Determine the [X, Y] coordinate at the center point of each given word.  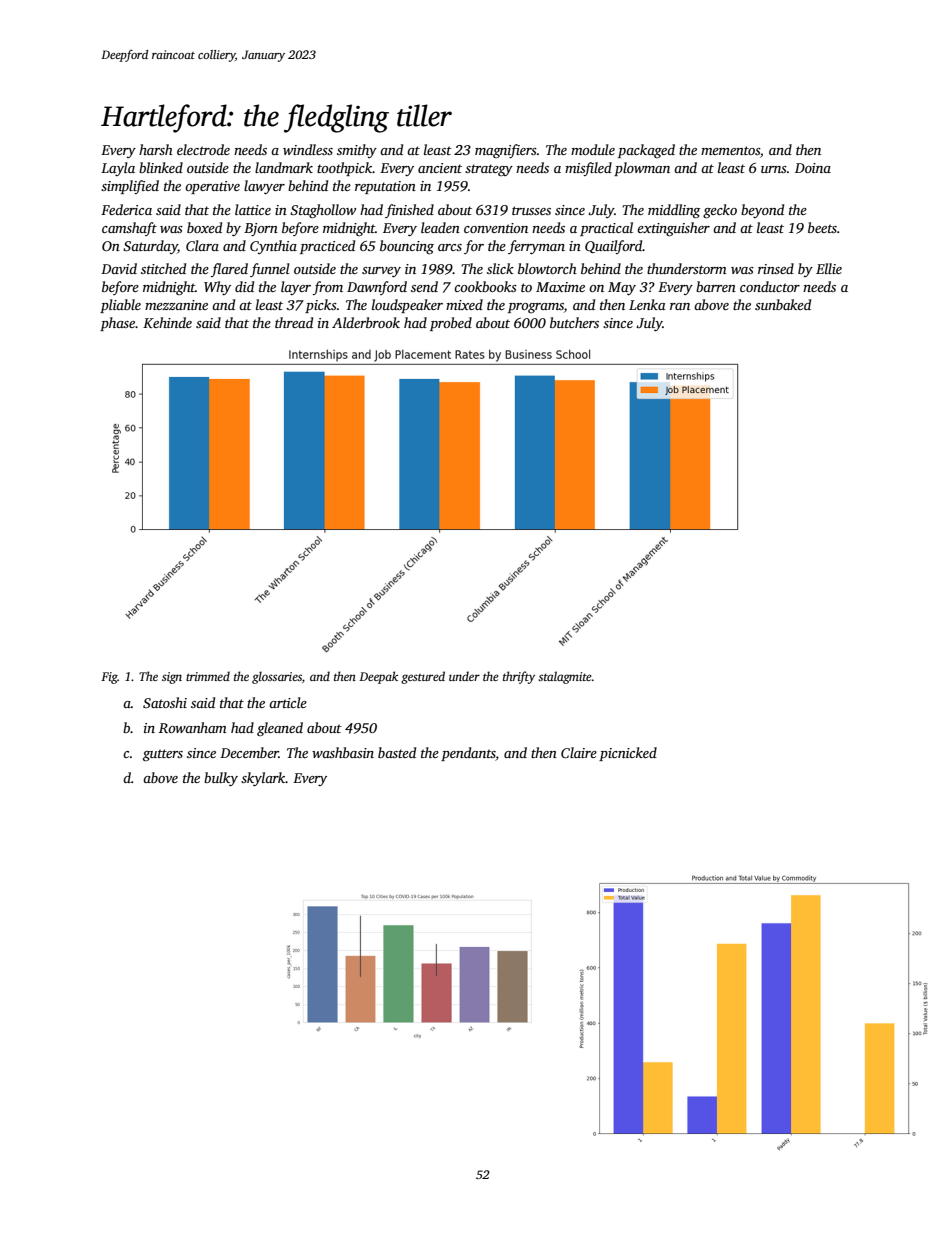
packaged [646, 151]
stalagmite [564, 677]
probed [451, 324]
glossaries [277, 677]
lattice [253, 209]
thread [294, 322]
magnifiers [506, 151]
